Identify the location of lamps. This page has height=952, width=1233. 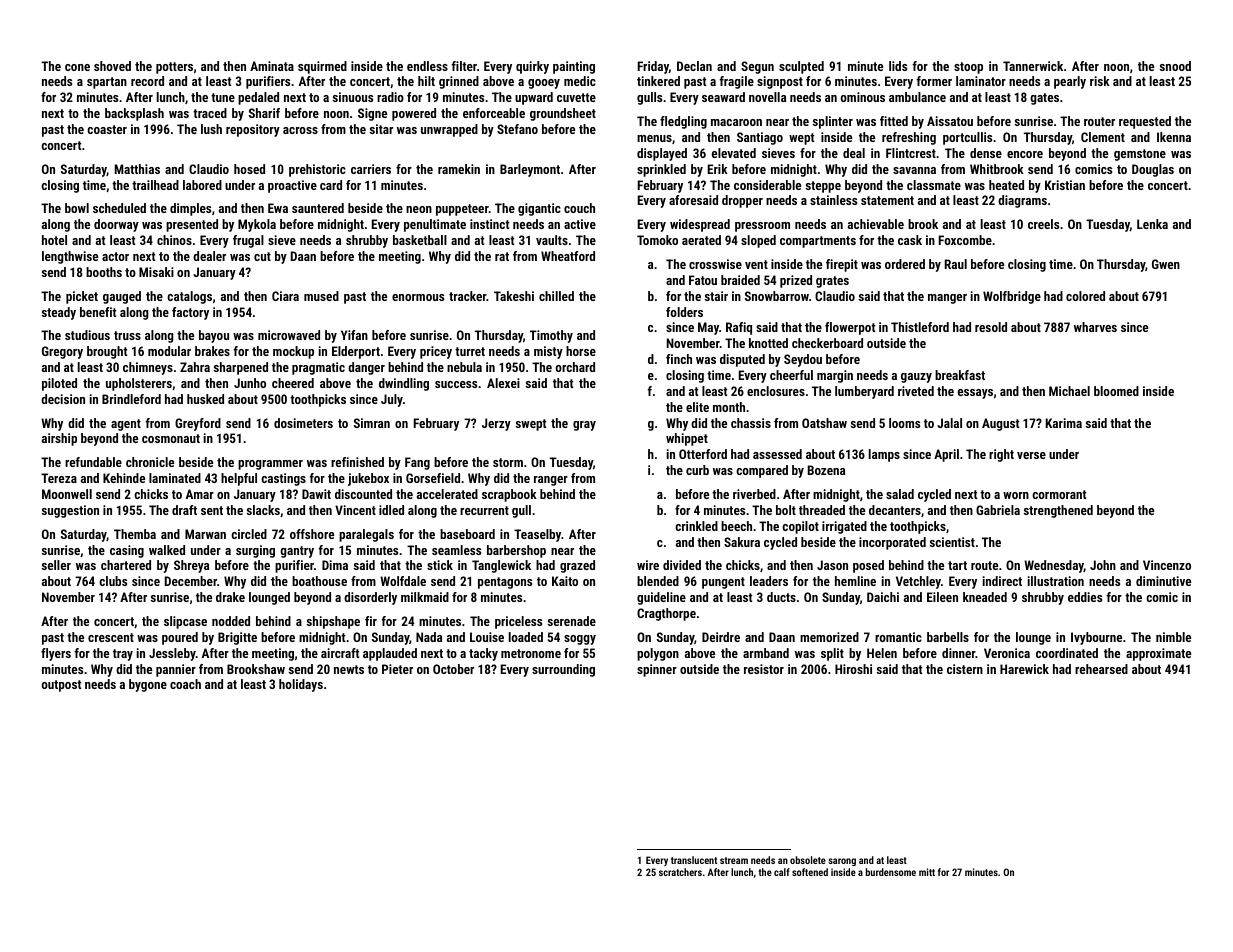
(884, 455).
